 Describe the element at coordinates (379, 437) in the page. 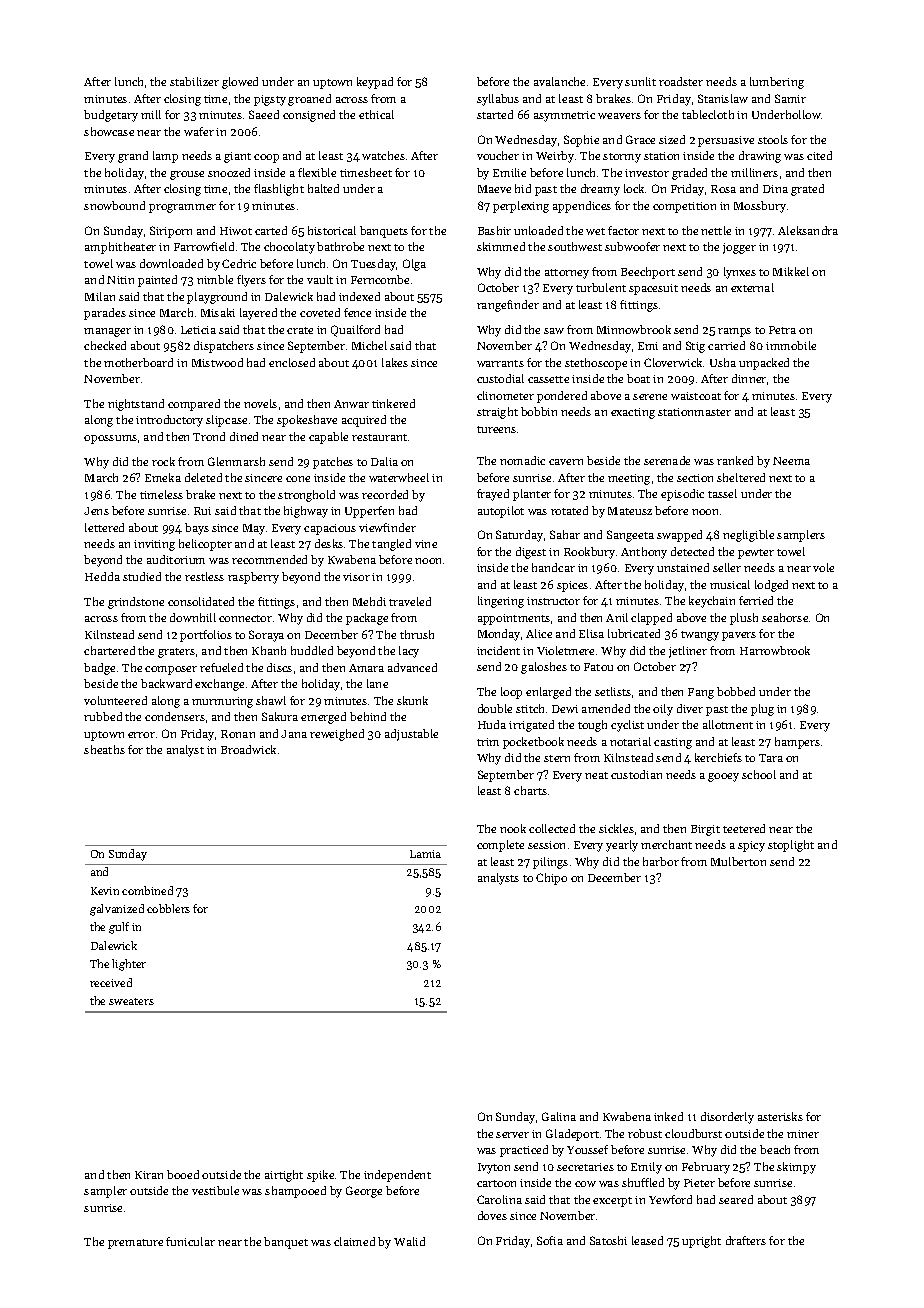

I see `restaurant` at that location.
